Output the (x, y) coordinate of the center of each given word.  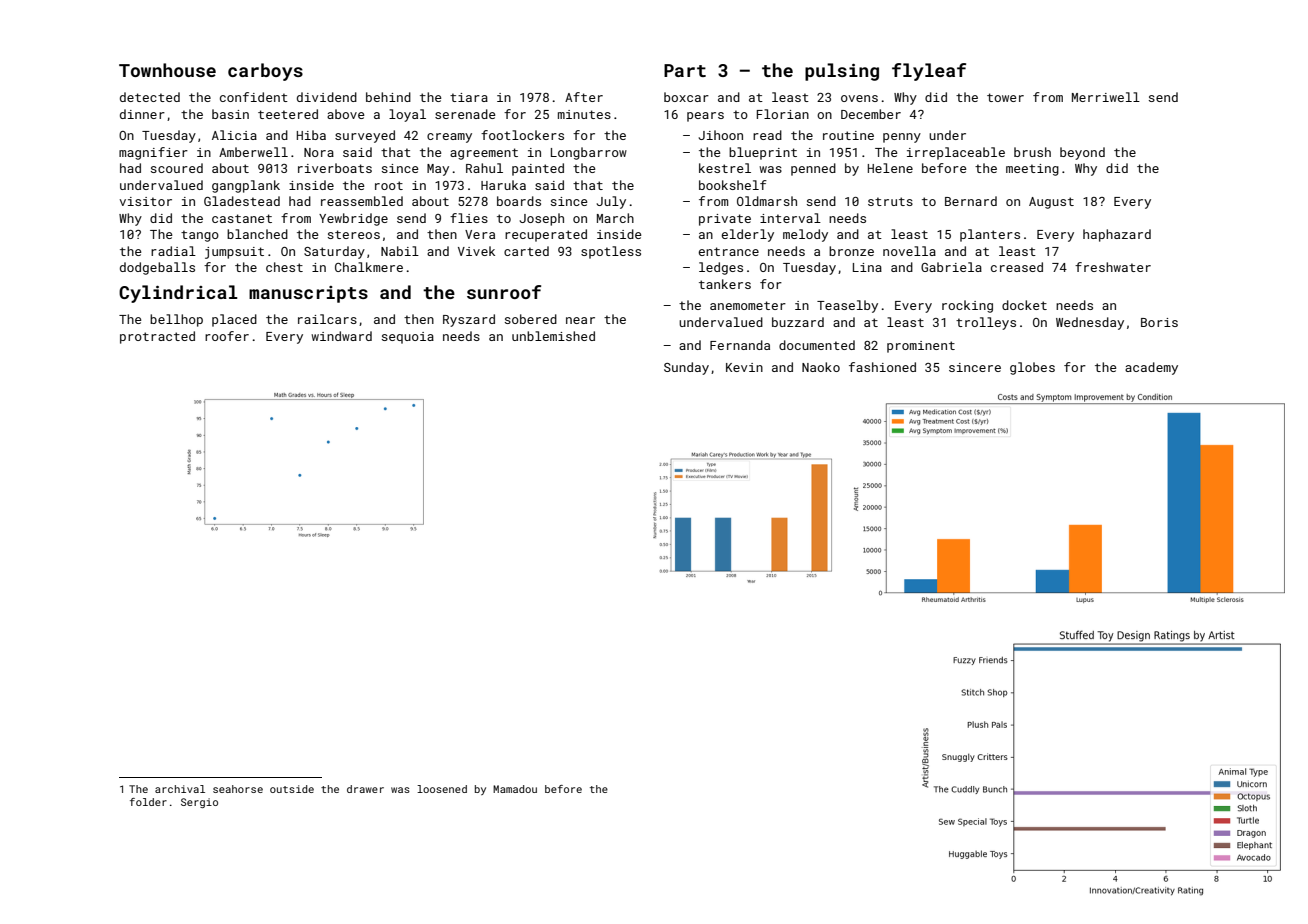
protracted (157, 337)
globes (1032, 368)
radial (173, 251)
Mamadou (515, 789)
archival (180, 789)
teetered (288, 114)
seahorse (238, 789)
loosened (442, 789)
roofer (227, 336)
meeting (1032, 170)
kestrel (725, 168)
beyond (1082, 153)
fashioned (882, 367)
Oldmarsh (767, 201)
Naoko (821, 367)
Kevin (744, 367)
